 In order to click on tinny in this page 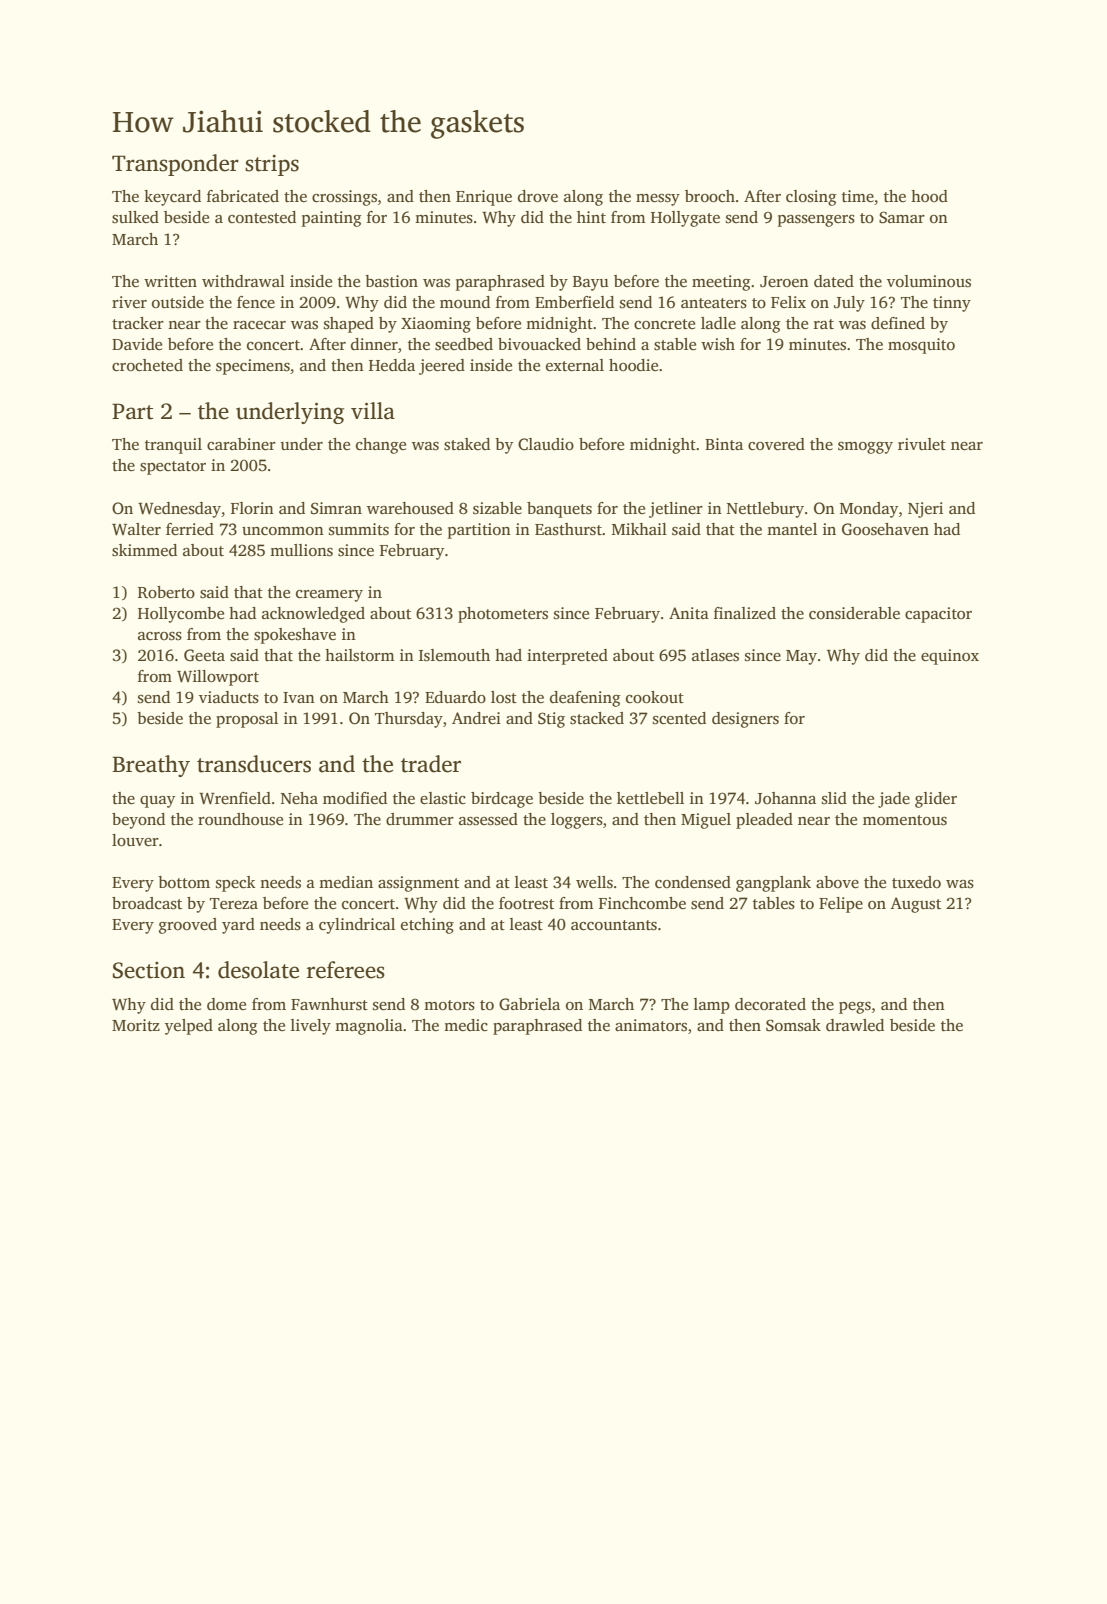, I will do `click(952, 304)`.
